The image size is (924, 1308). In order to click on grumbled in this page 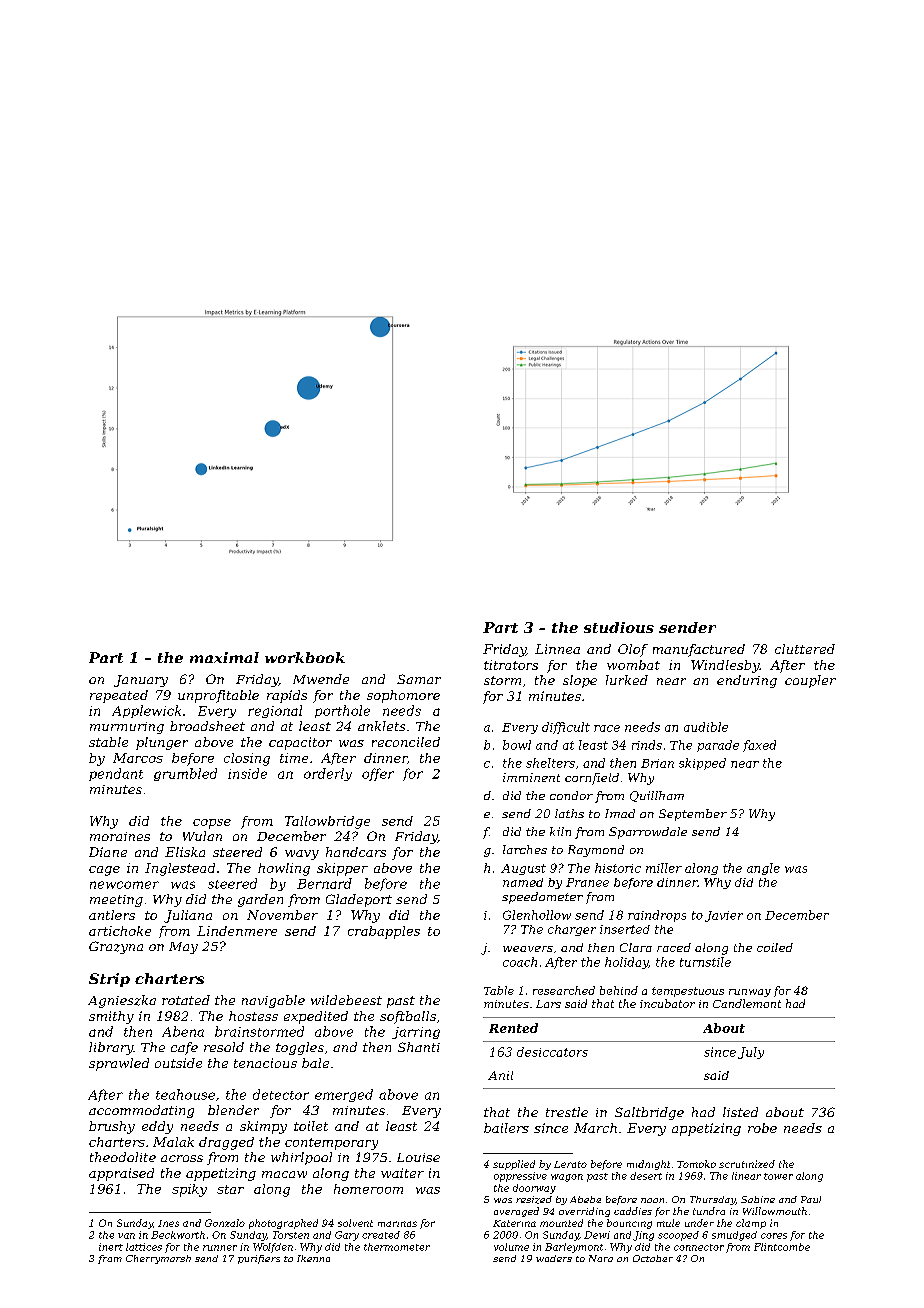, I will do `click(185, 774)`.
